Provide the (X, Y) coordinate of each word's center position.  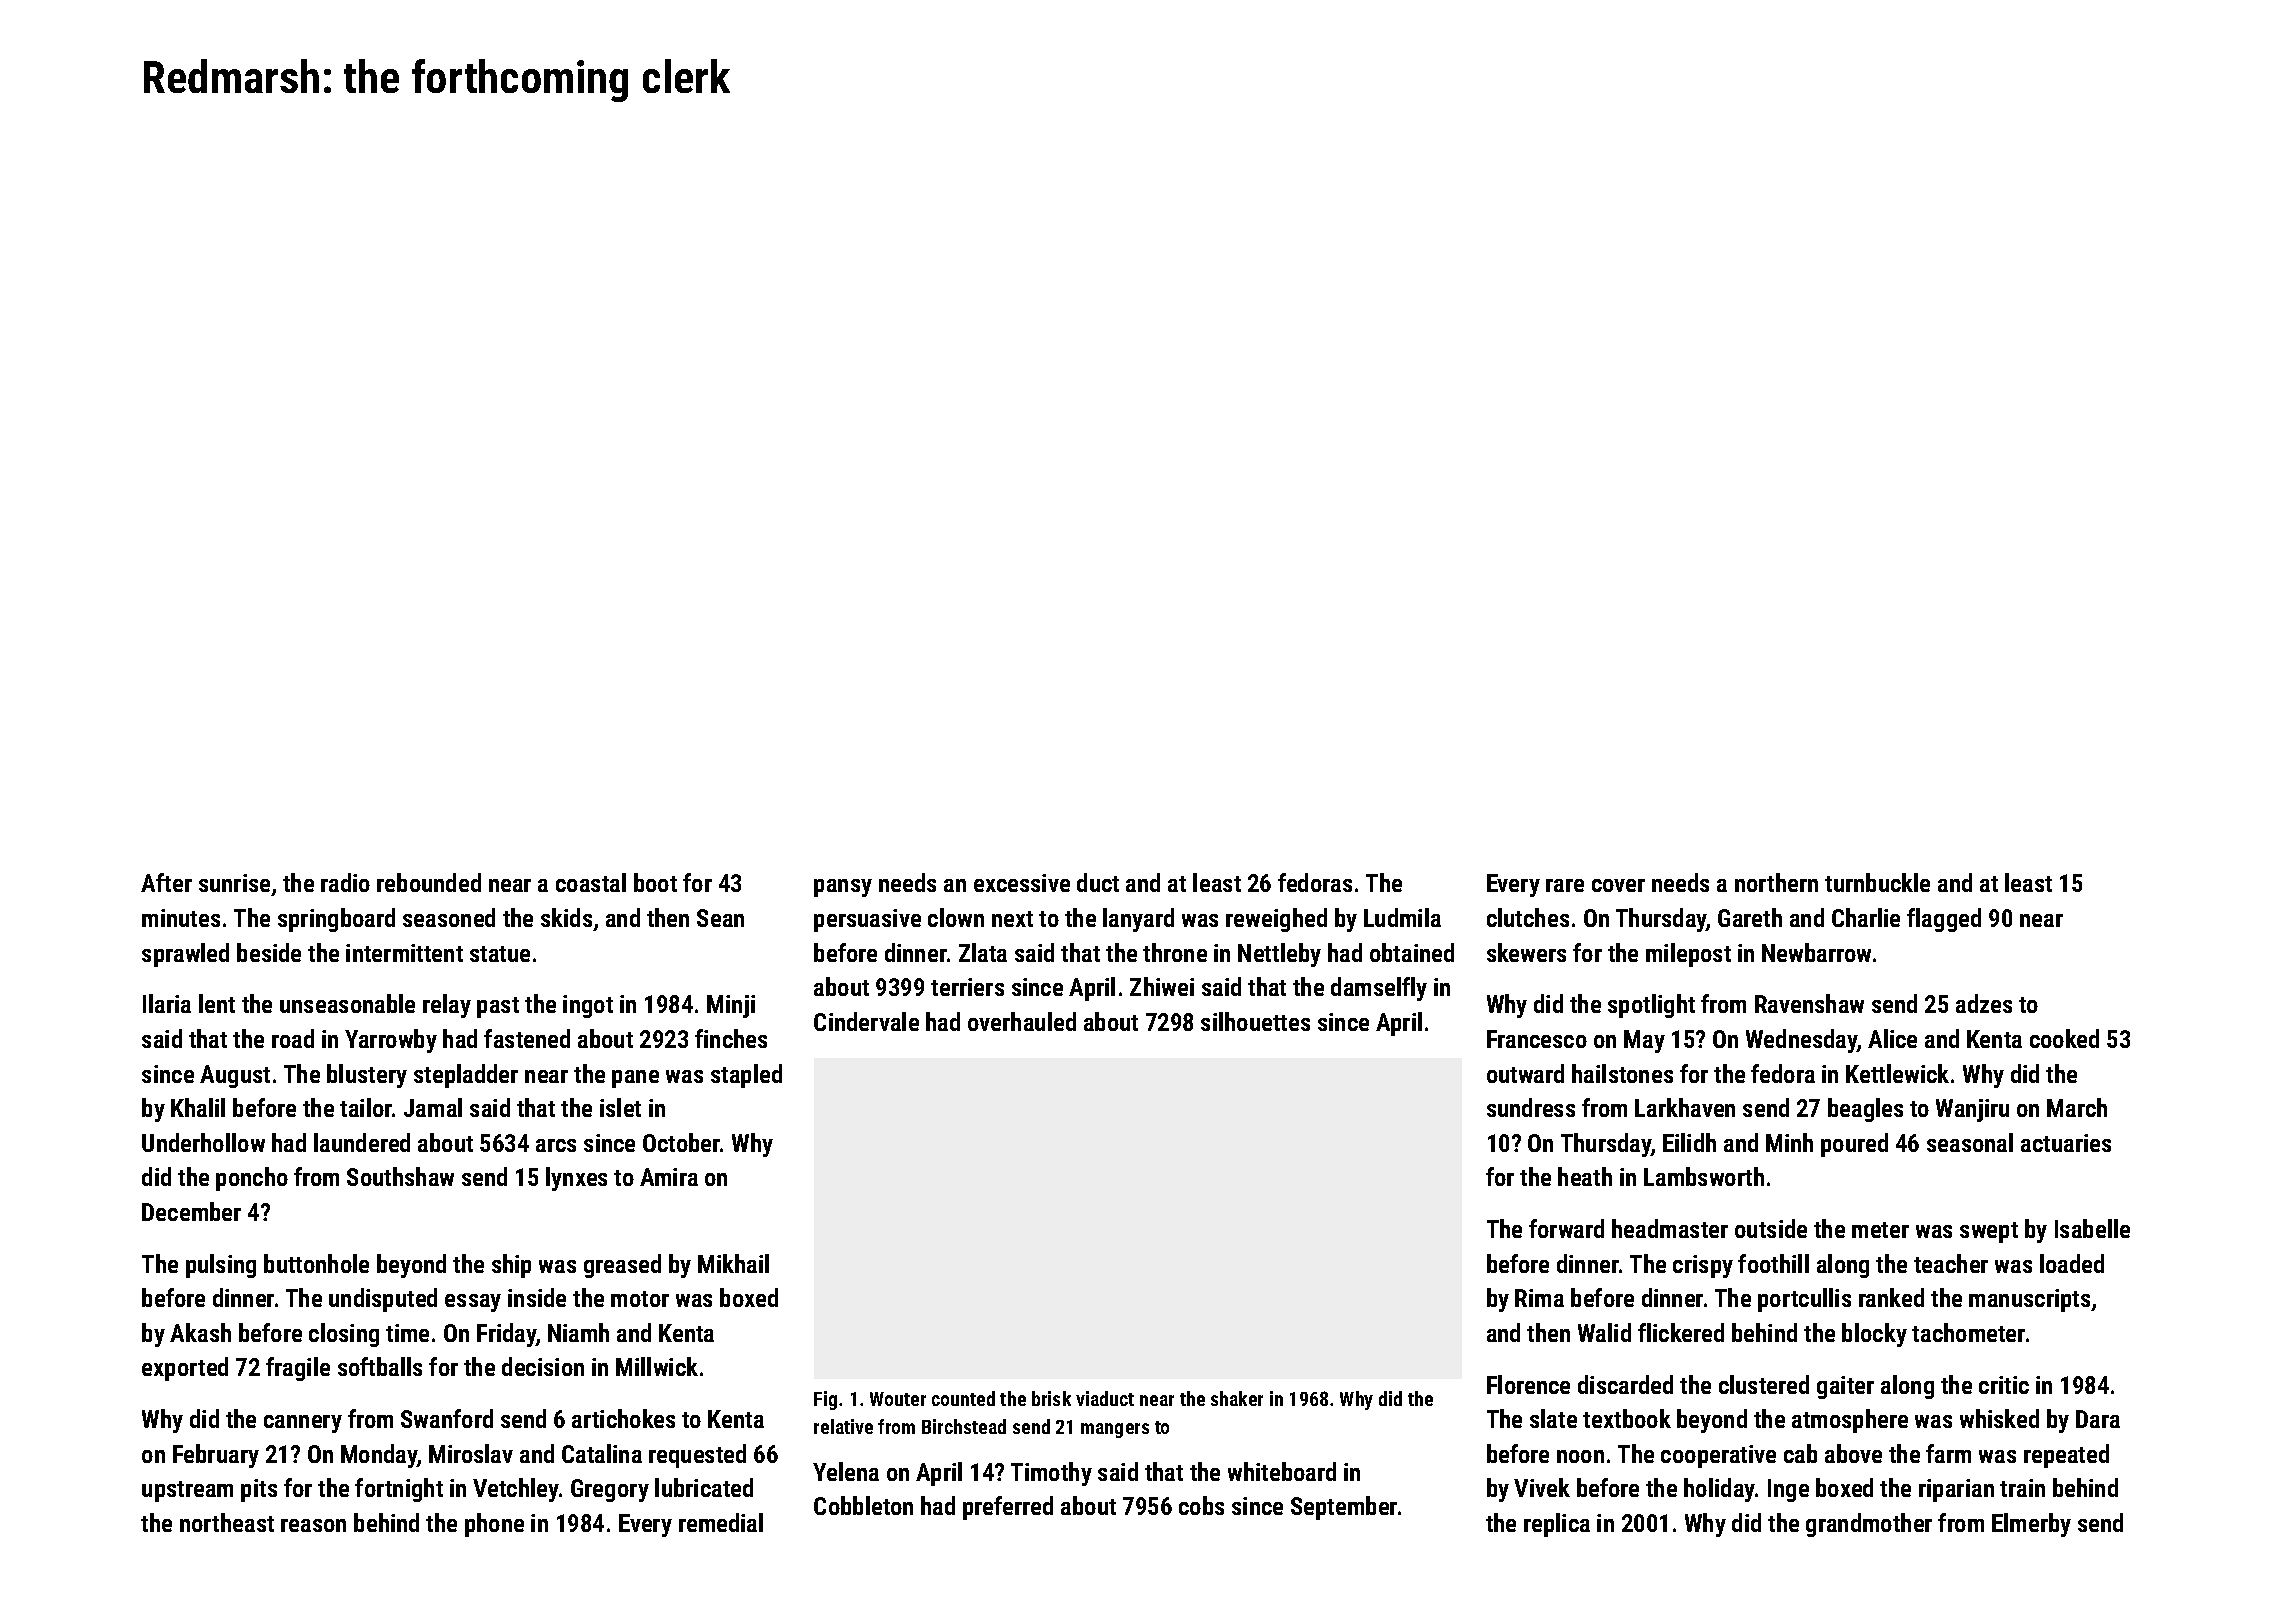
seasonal (1970, 1142)
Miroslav (471, 1453)
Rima (1539, 1298)
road (293, 1038)
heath (1585, 1176)
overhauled (1022, 1021)
